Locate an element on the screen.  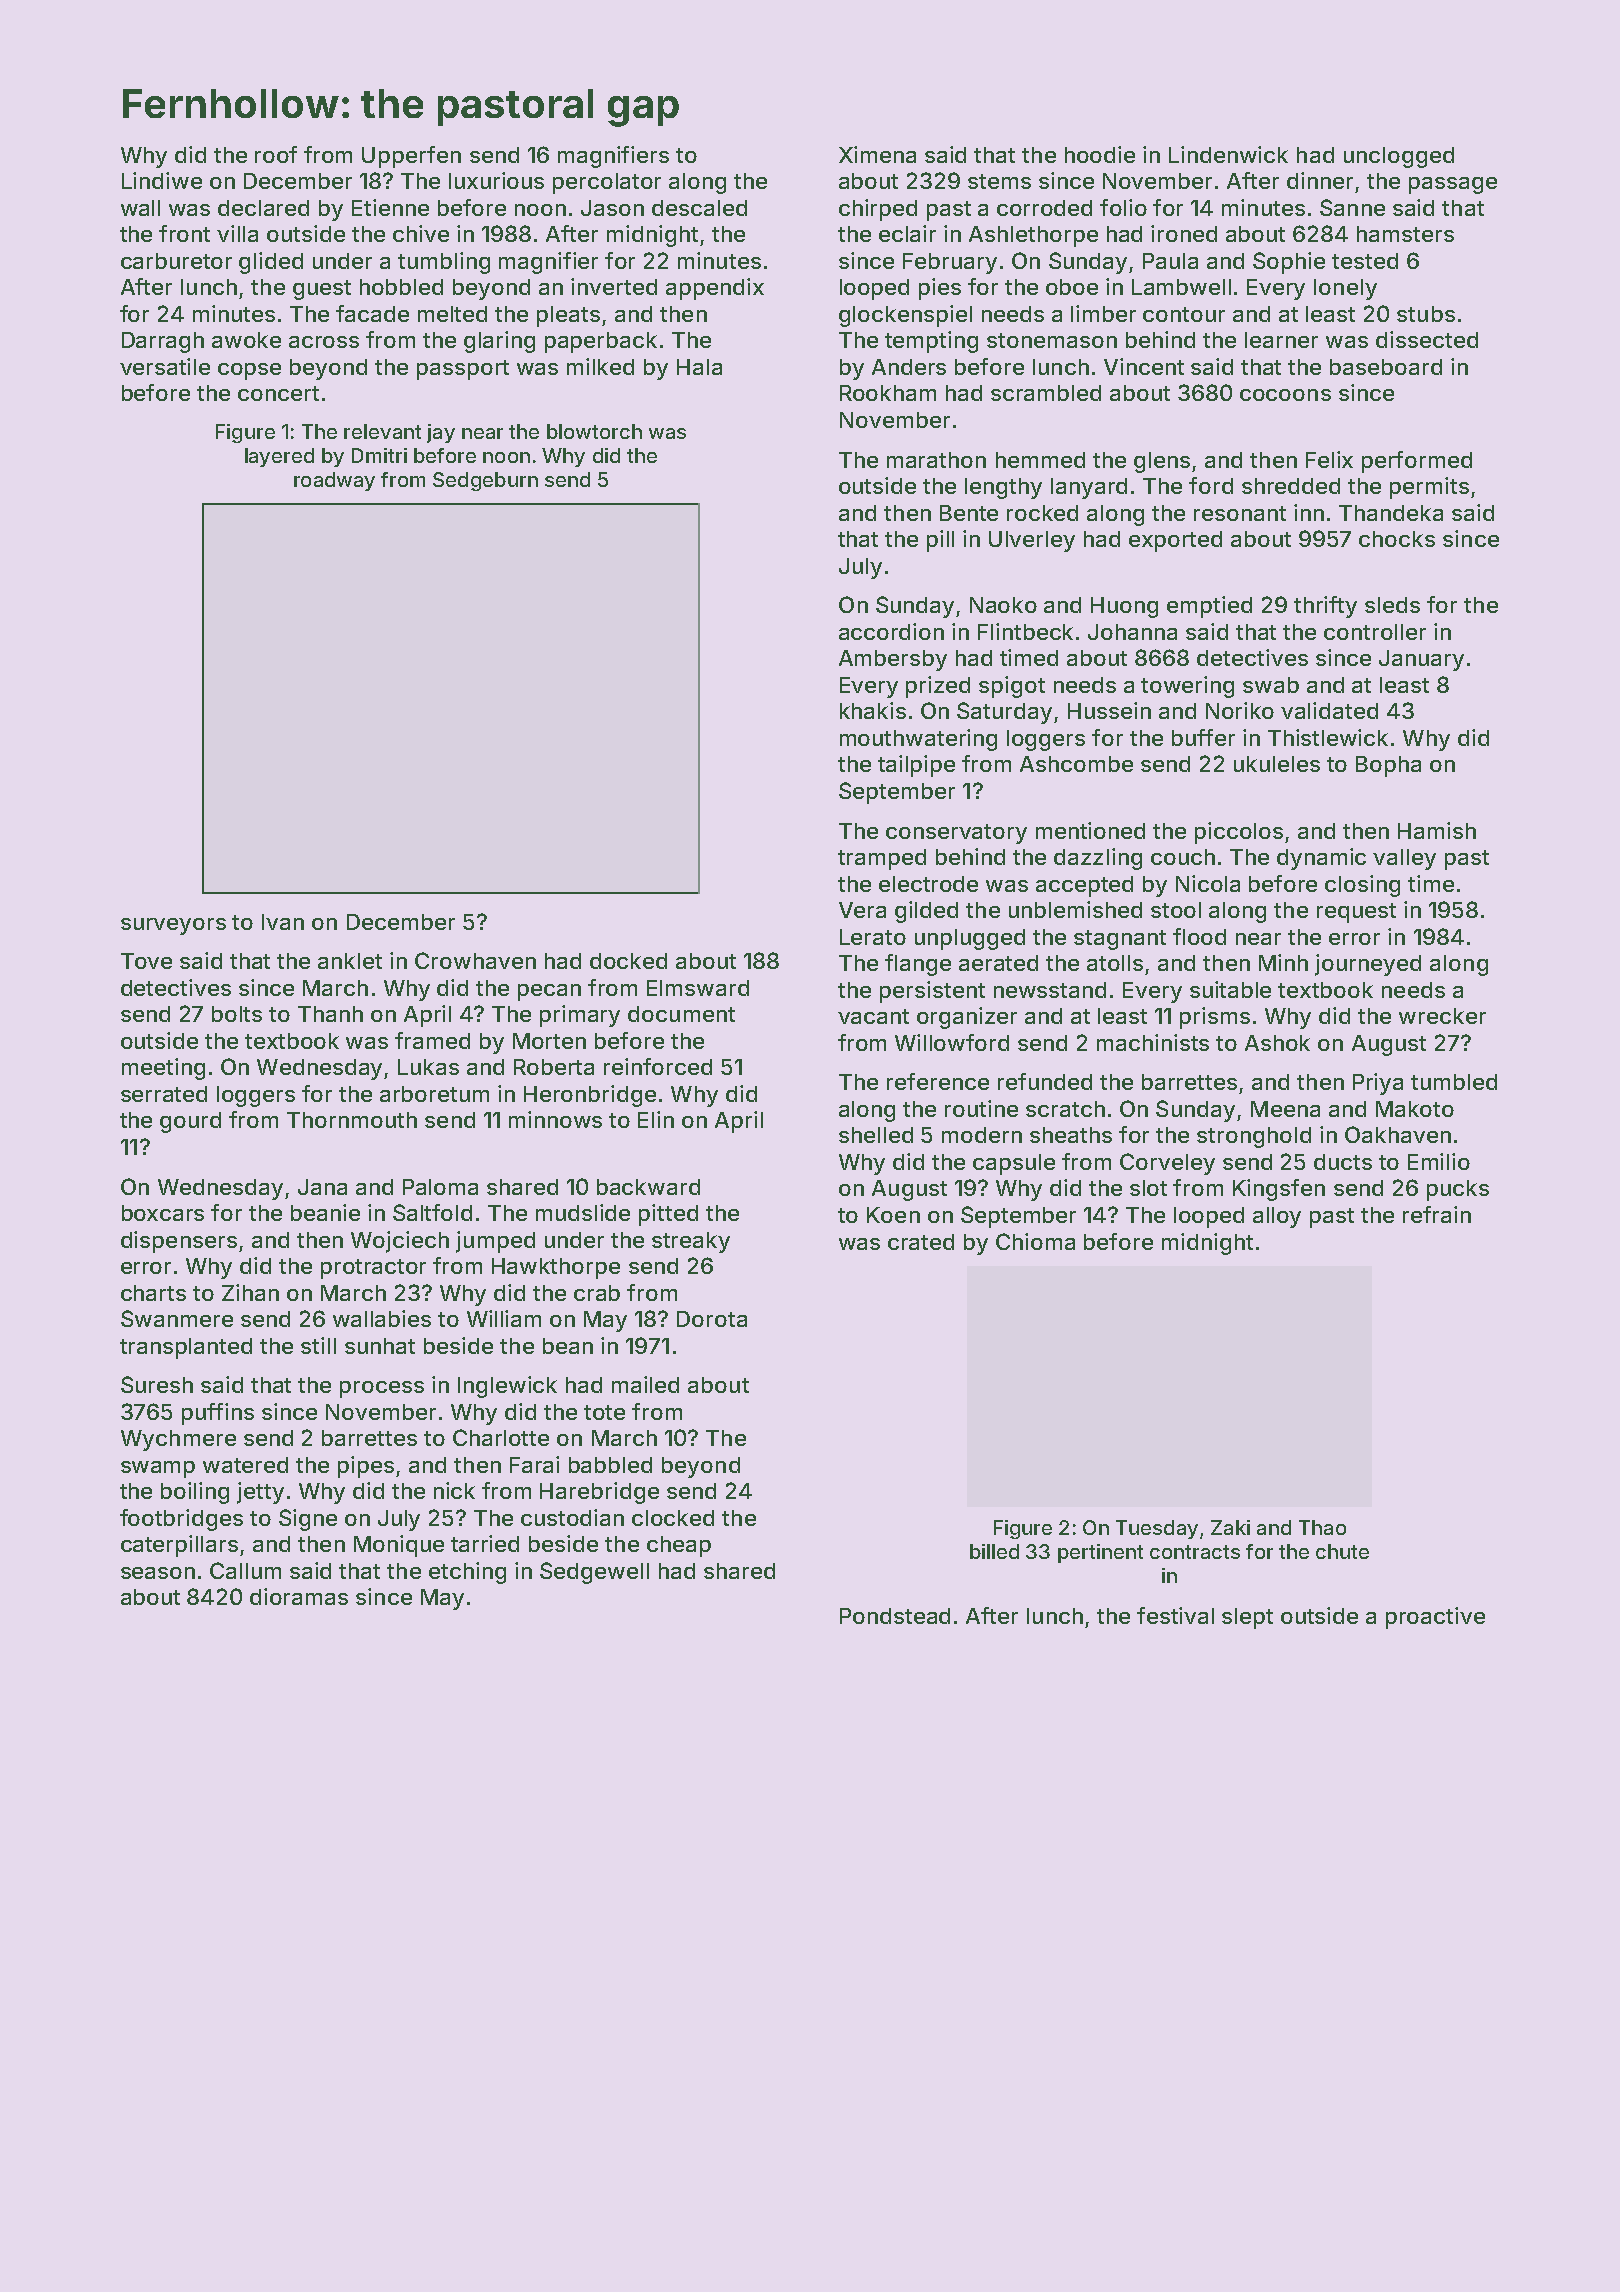
Crowhaven is located at coordinates (475, 960).
